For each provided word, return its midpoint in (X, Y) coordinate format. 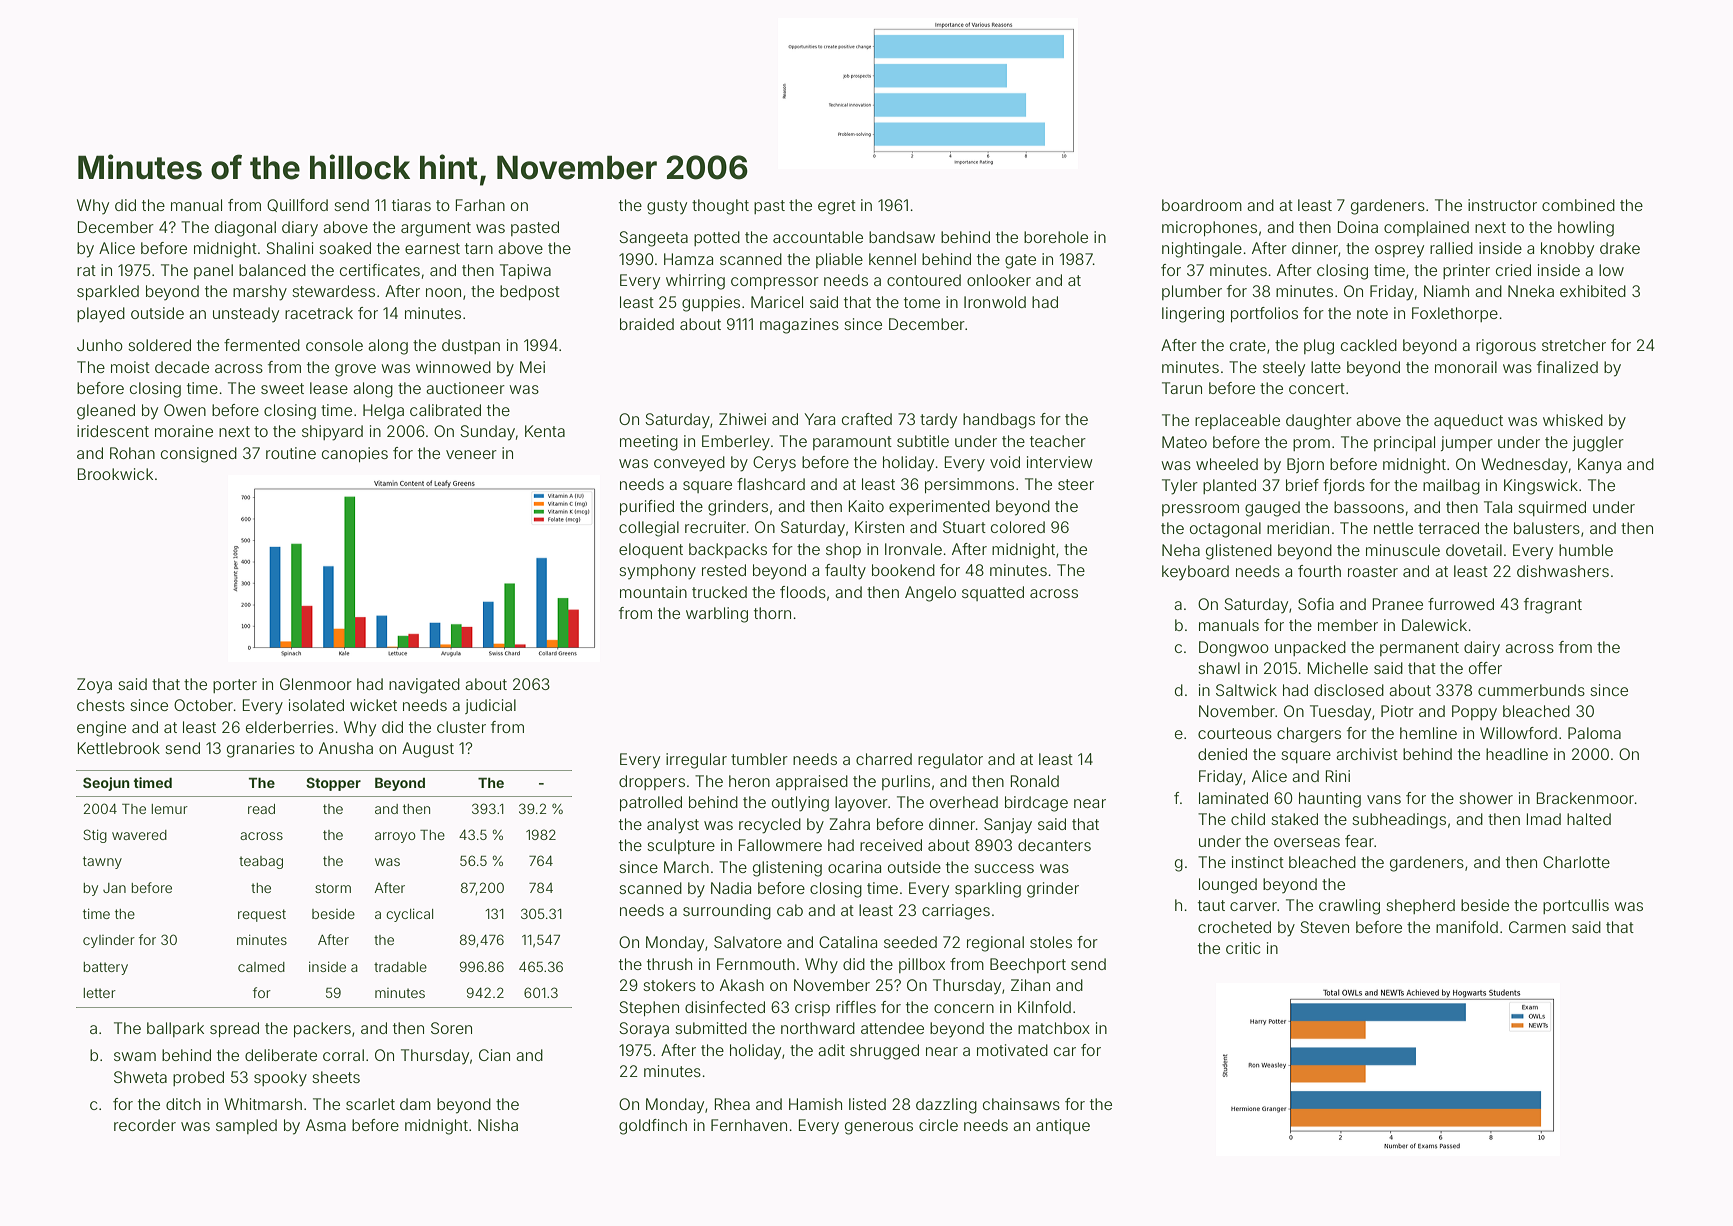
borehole (1056, 237)
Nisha (498, 1125)
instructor (1502, 205)
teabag (261, 862)
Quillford (297, 205)
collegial (649, 529)
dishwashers (1563, 571)
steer (1076, 484)
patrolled (651, 803)
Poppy (1474, 713)
